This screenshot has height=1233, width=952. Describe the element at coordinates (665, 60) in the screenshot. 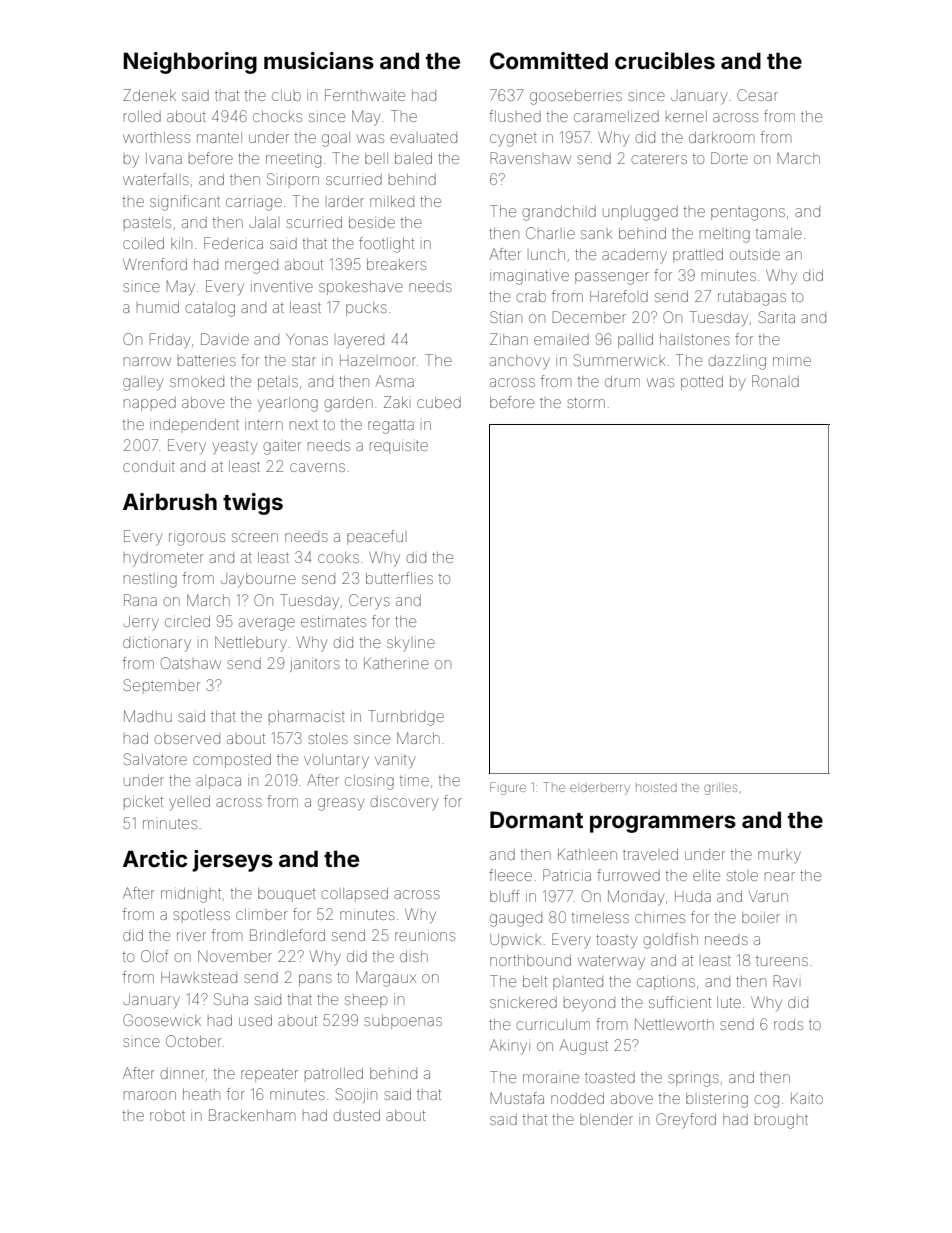

I see `crucibles` at that location.
